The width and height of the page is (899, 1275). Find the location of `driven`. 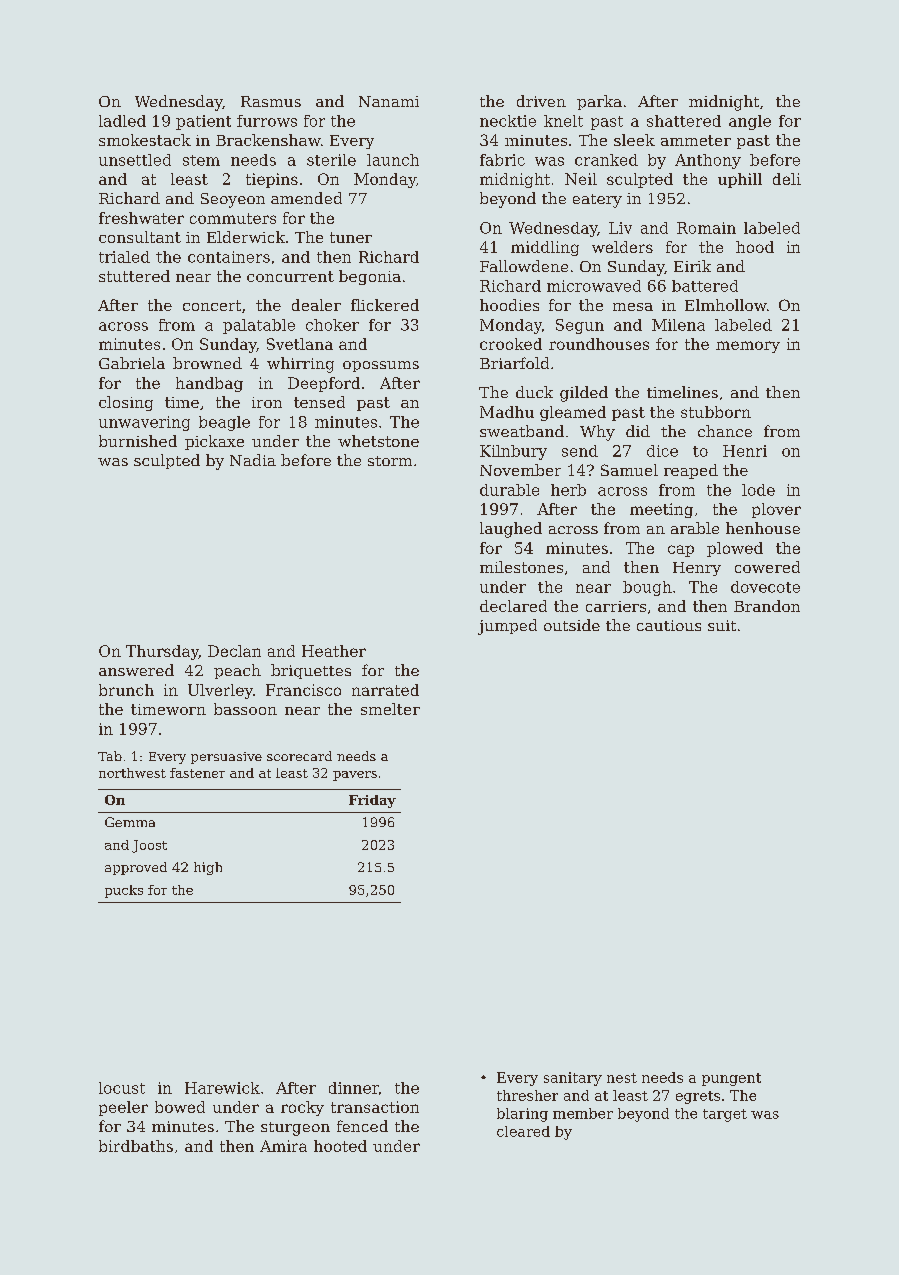

driven is located at coordinates (541, 101).
